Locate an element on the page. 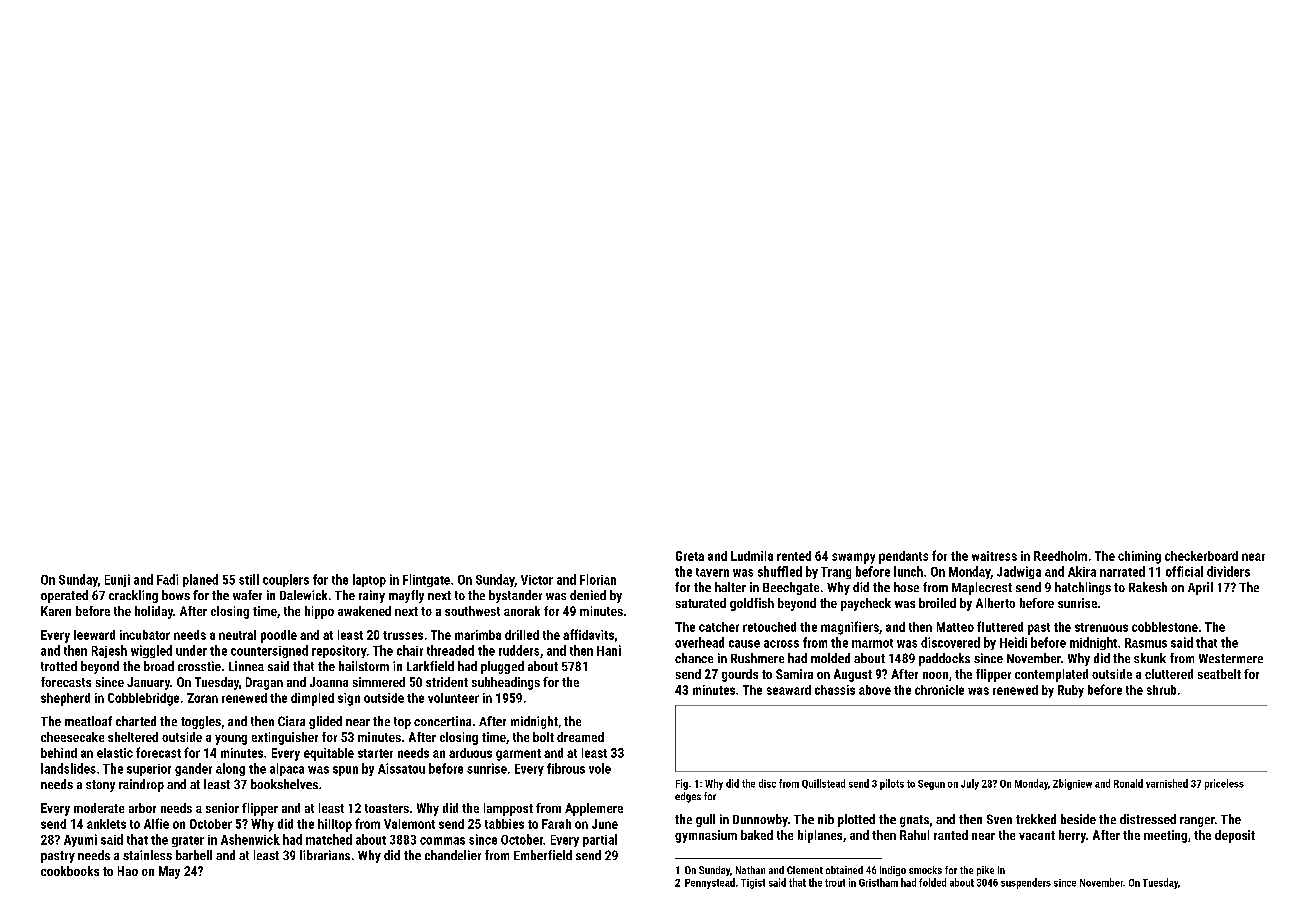  Aissatou is located at coordinates (401, 768).
